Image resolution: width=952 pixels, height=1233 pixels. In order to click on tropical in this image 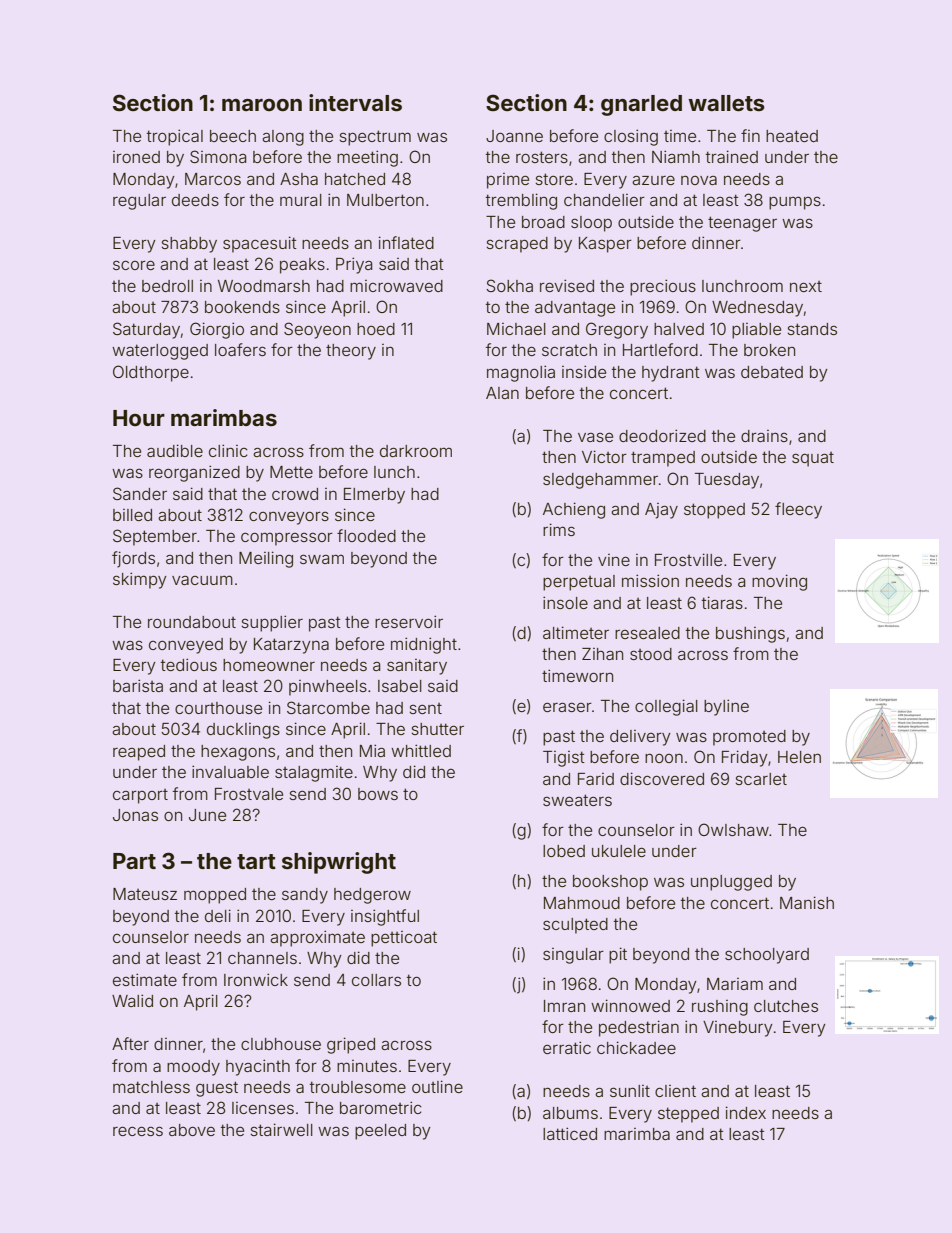, I will do `click(175, 137)`.
